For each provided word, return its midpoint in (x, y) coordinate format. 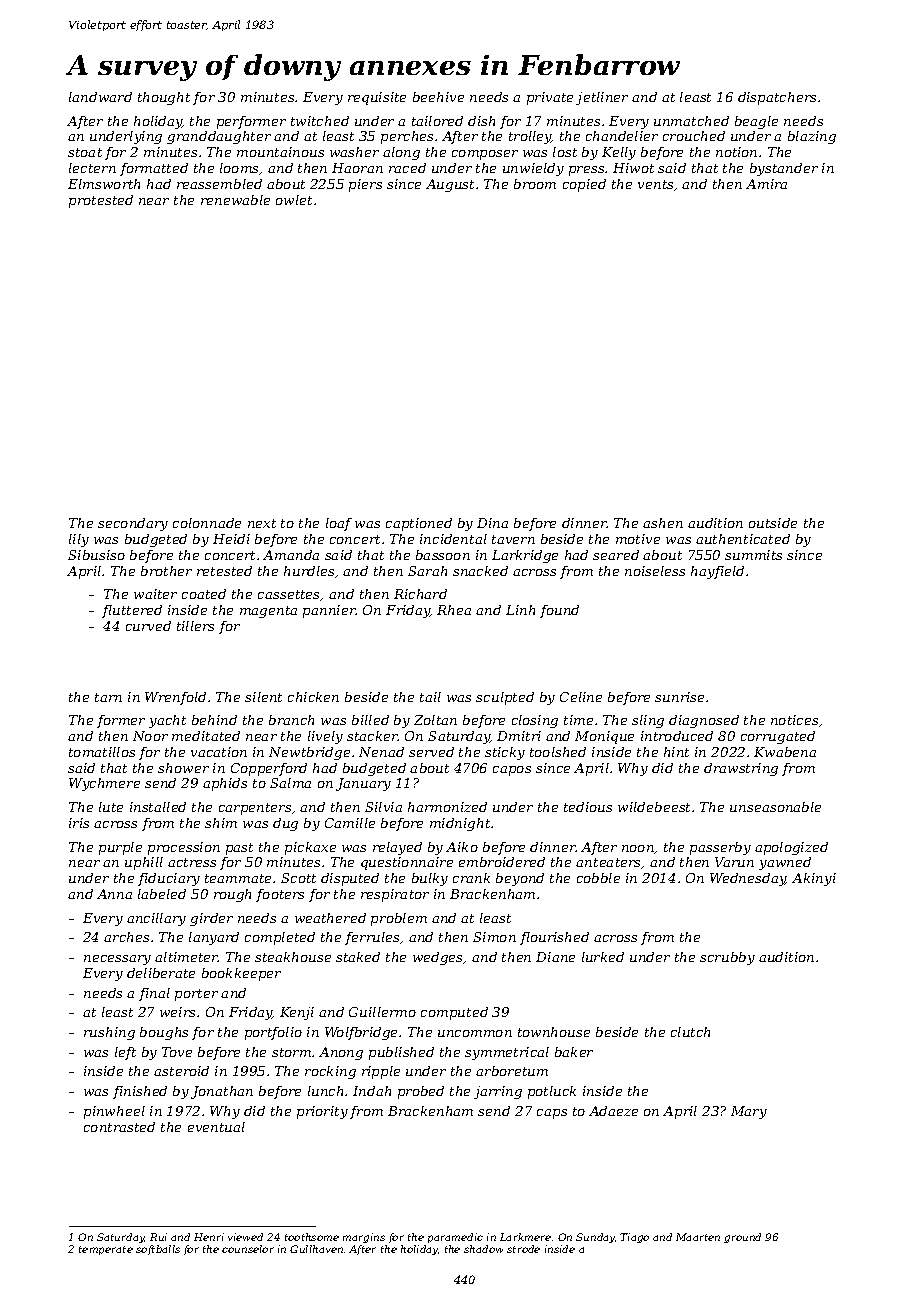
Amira (766, 184)
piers (365, 185)
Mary (749, 1112)
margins (364, 1238)
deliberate (161, 973)
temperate (106, 1250)
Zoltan (435, 720)
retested (224, 571)
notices (794, 720)
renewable (235, 200)
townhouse (554, 1032)
